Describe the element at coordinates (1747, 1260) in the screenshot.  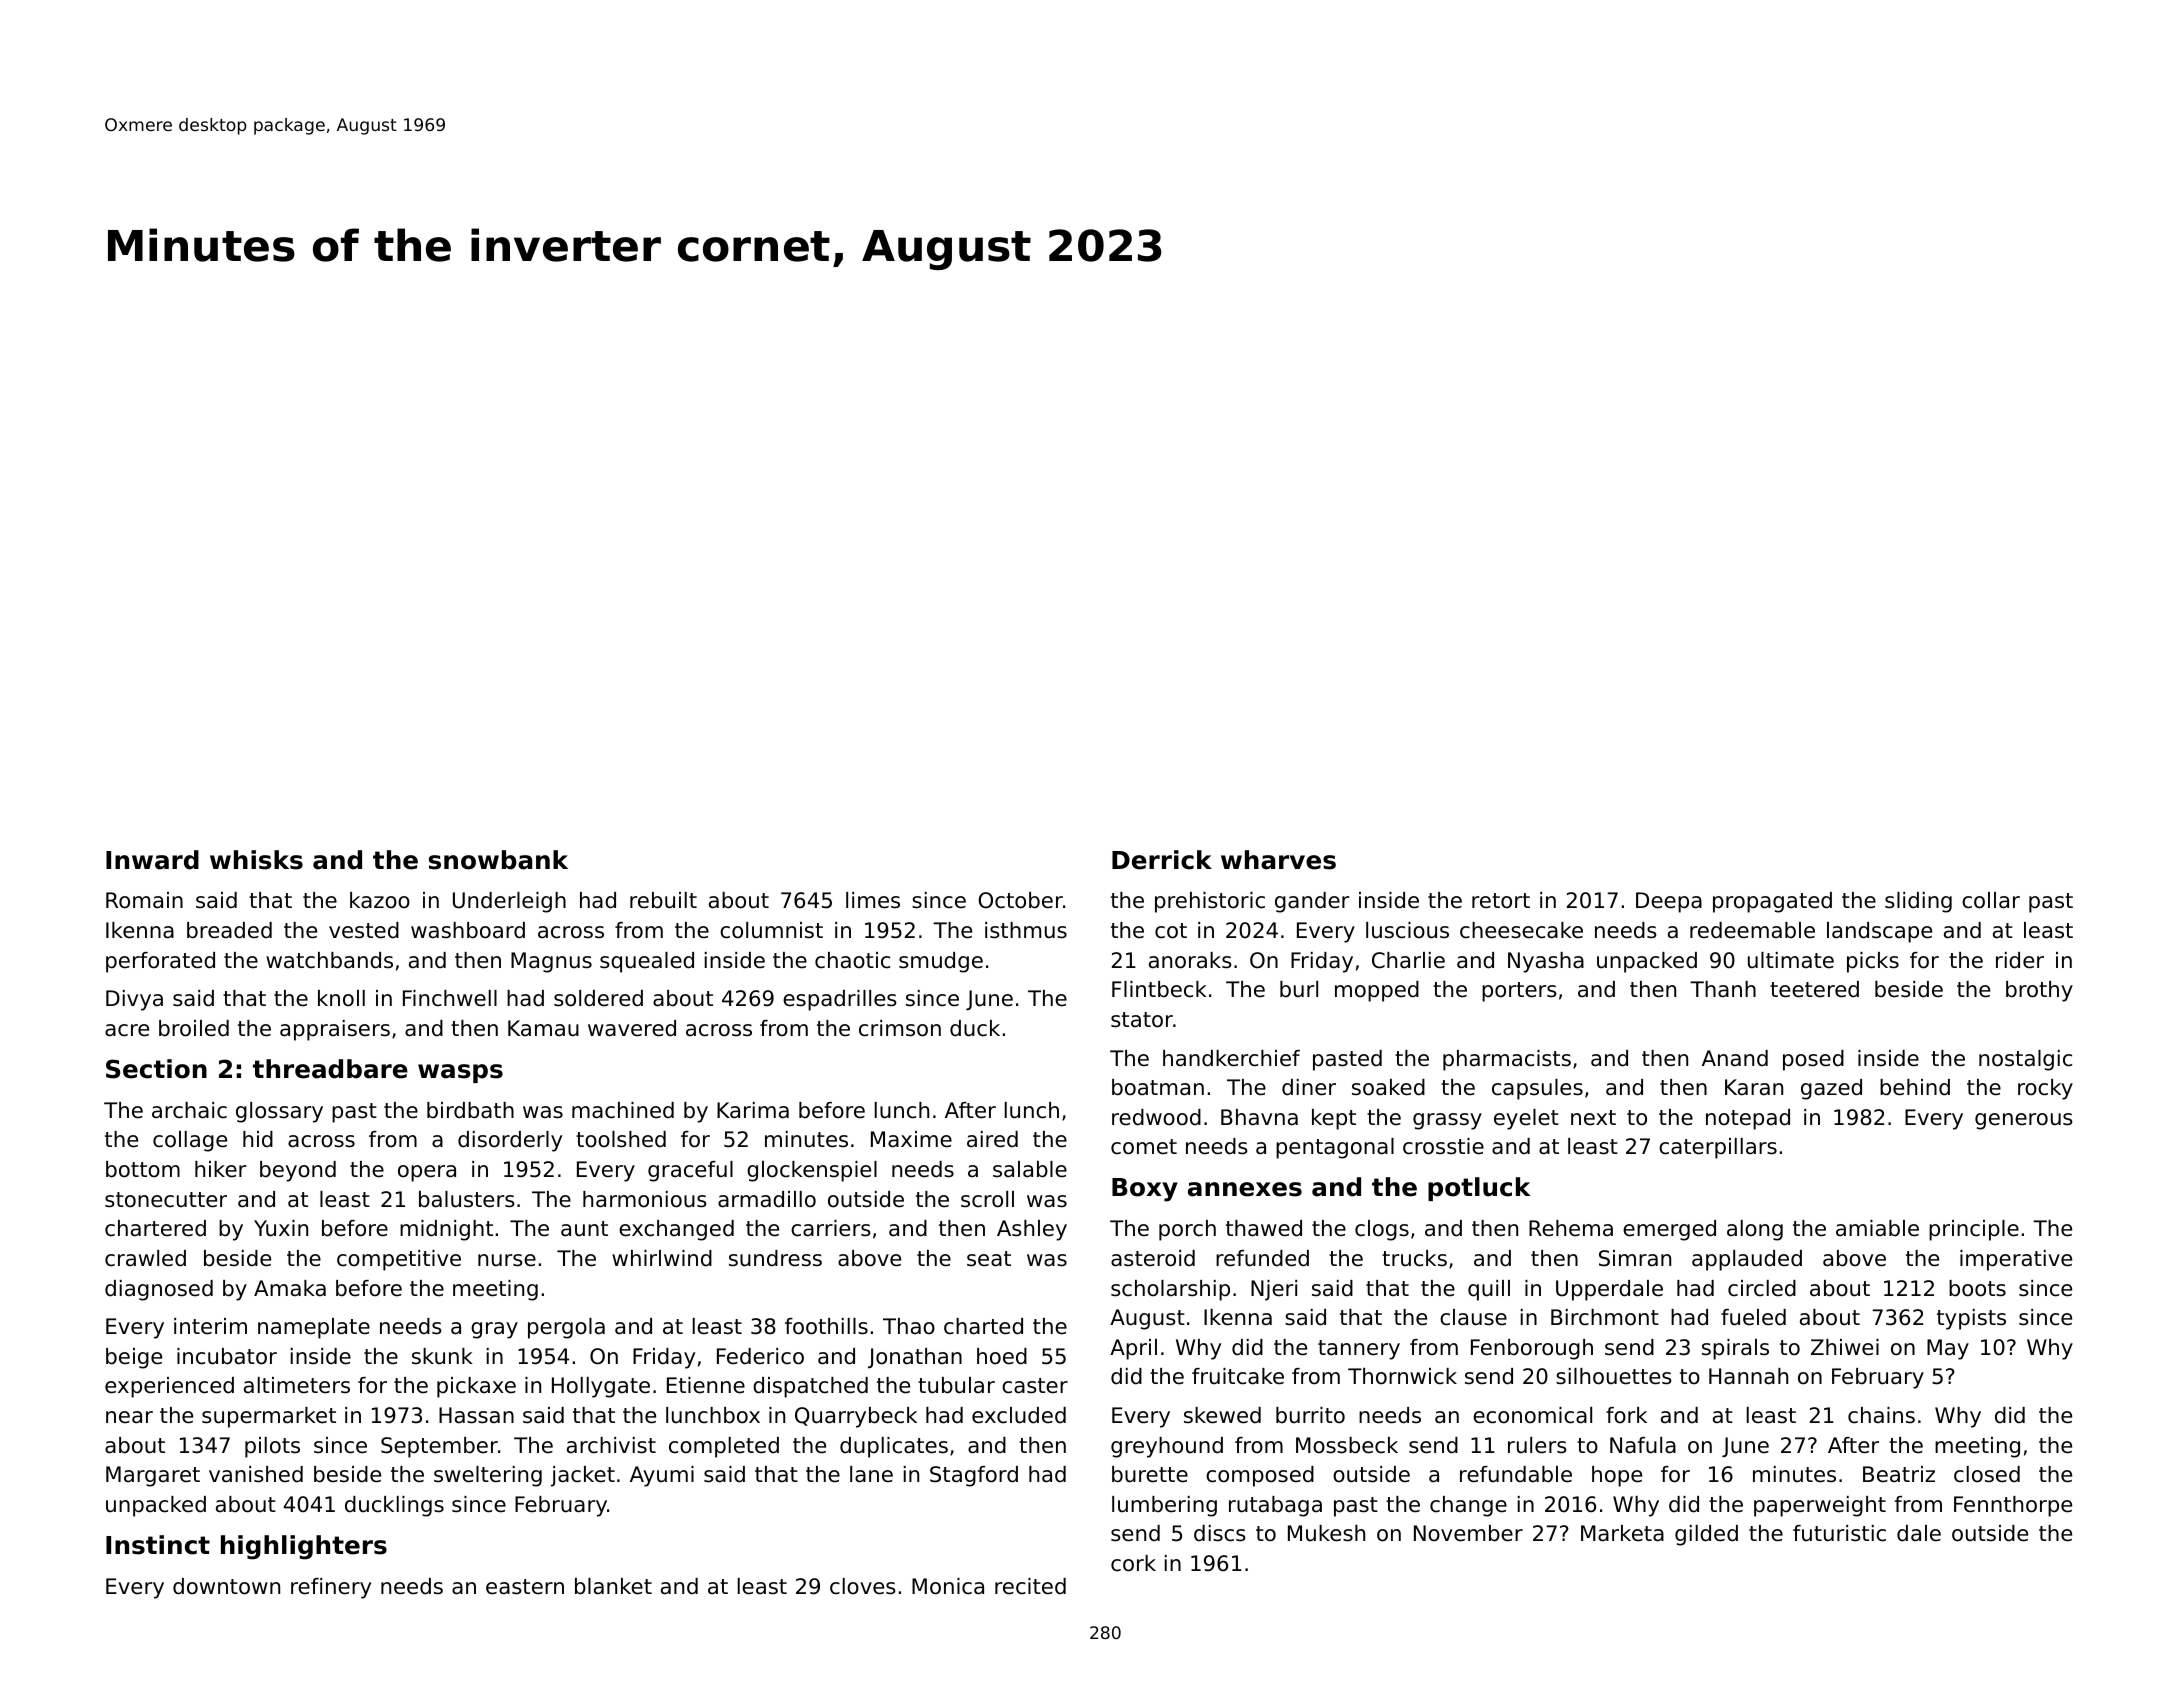
I see `applauded` at that location.
